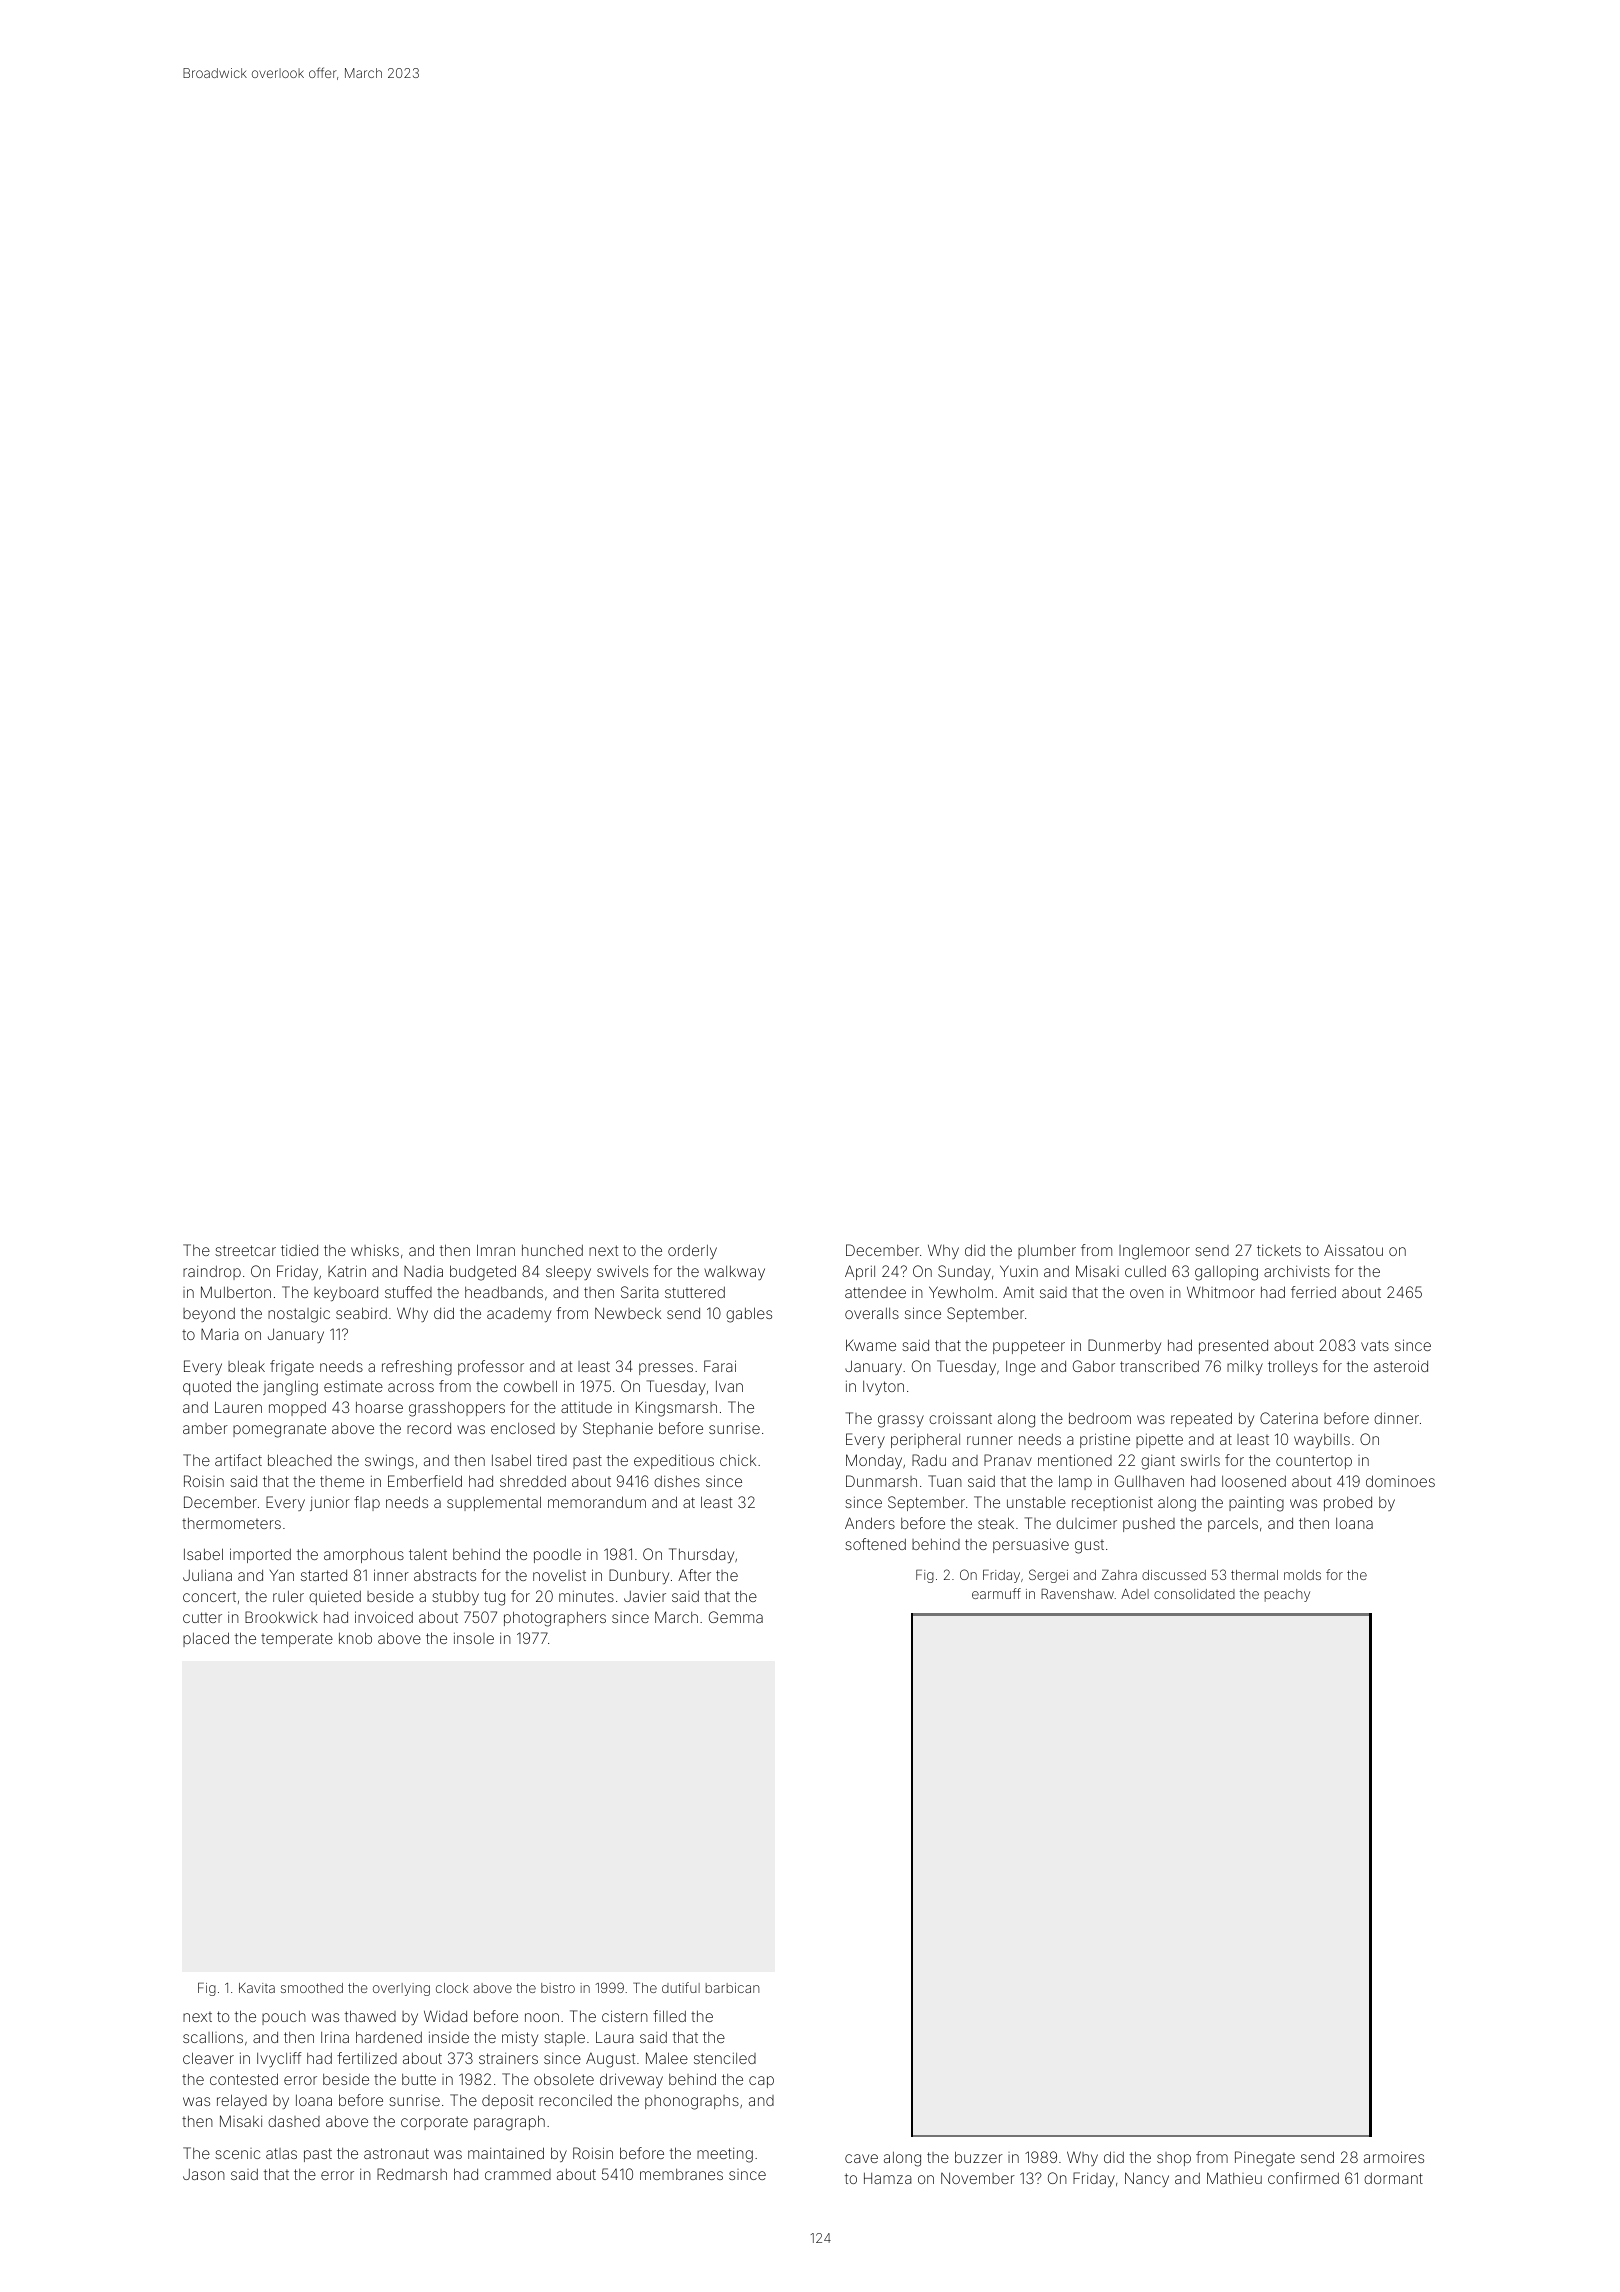 The image size is (1620, 2292). I want to click on smoothed, so click(312, 1988).
